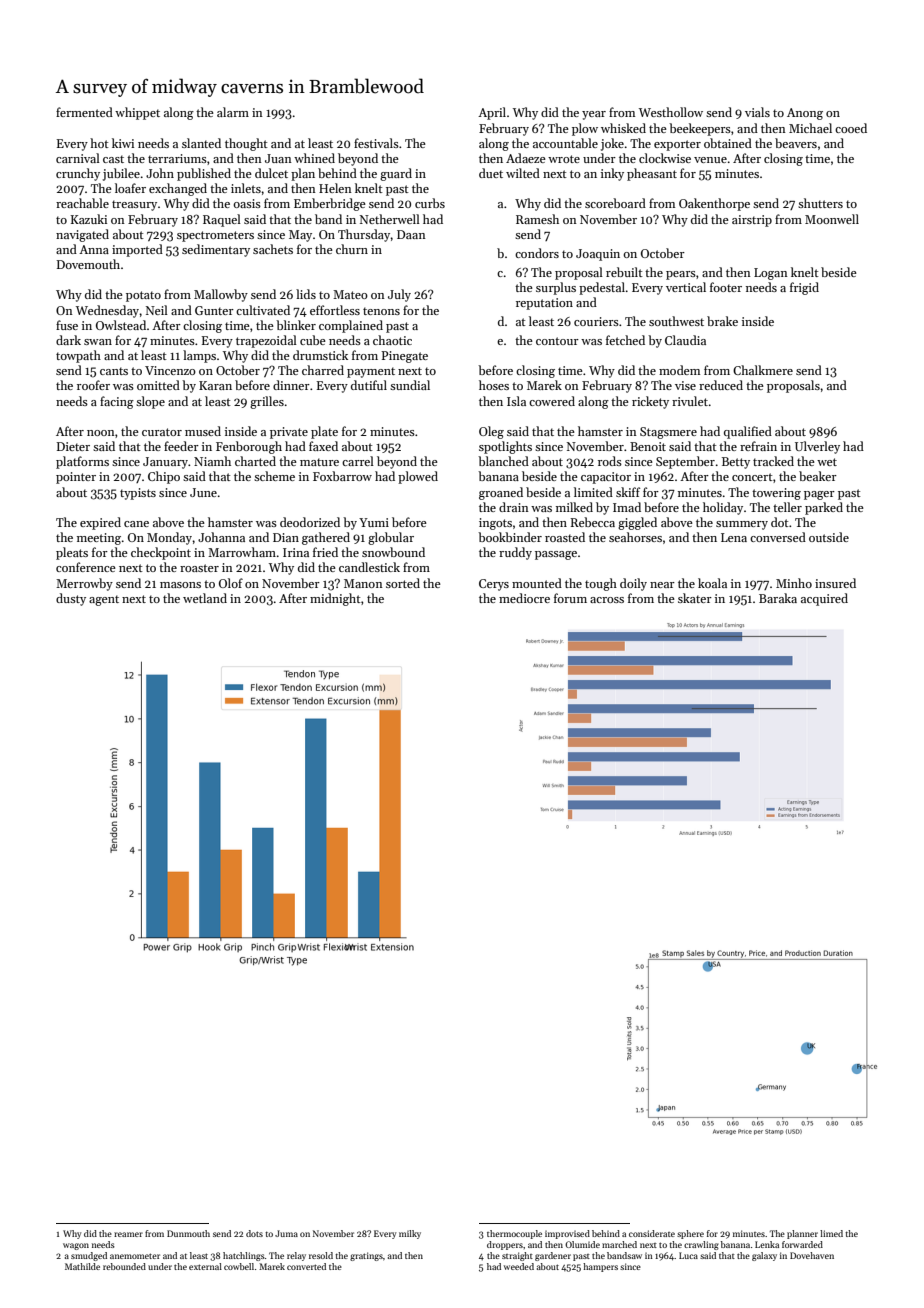 Image resolution: width=924 pixels, height=1308 pixels. What do you see at coordinates (72, 553) in the page?
I see `pleats` at bounding box center [72, 553].
